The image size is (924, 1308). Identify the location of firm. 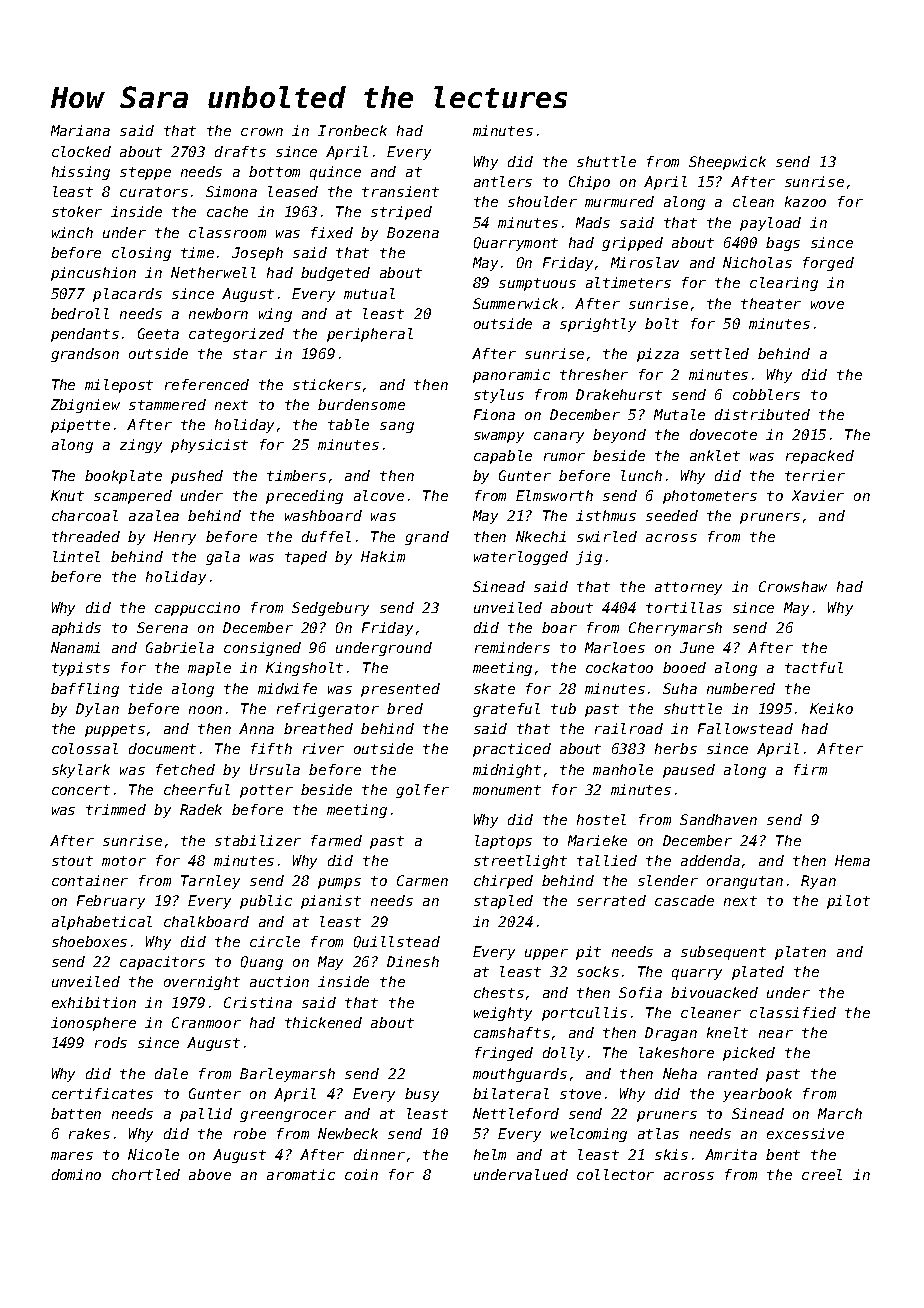
(810, 769).
